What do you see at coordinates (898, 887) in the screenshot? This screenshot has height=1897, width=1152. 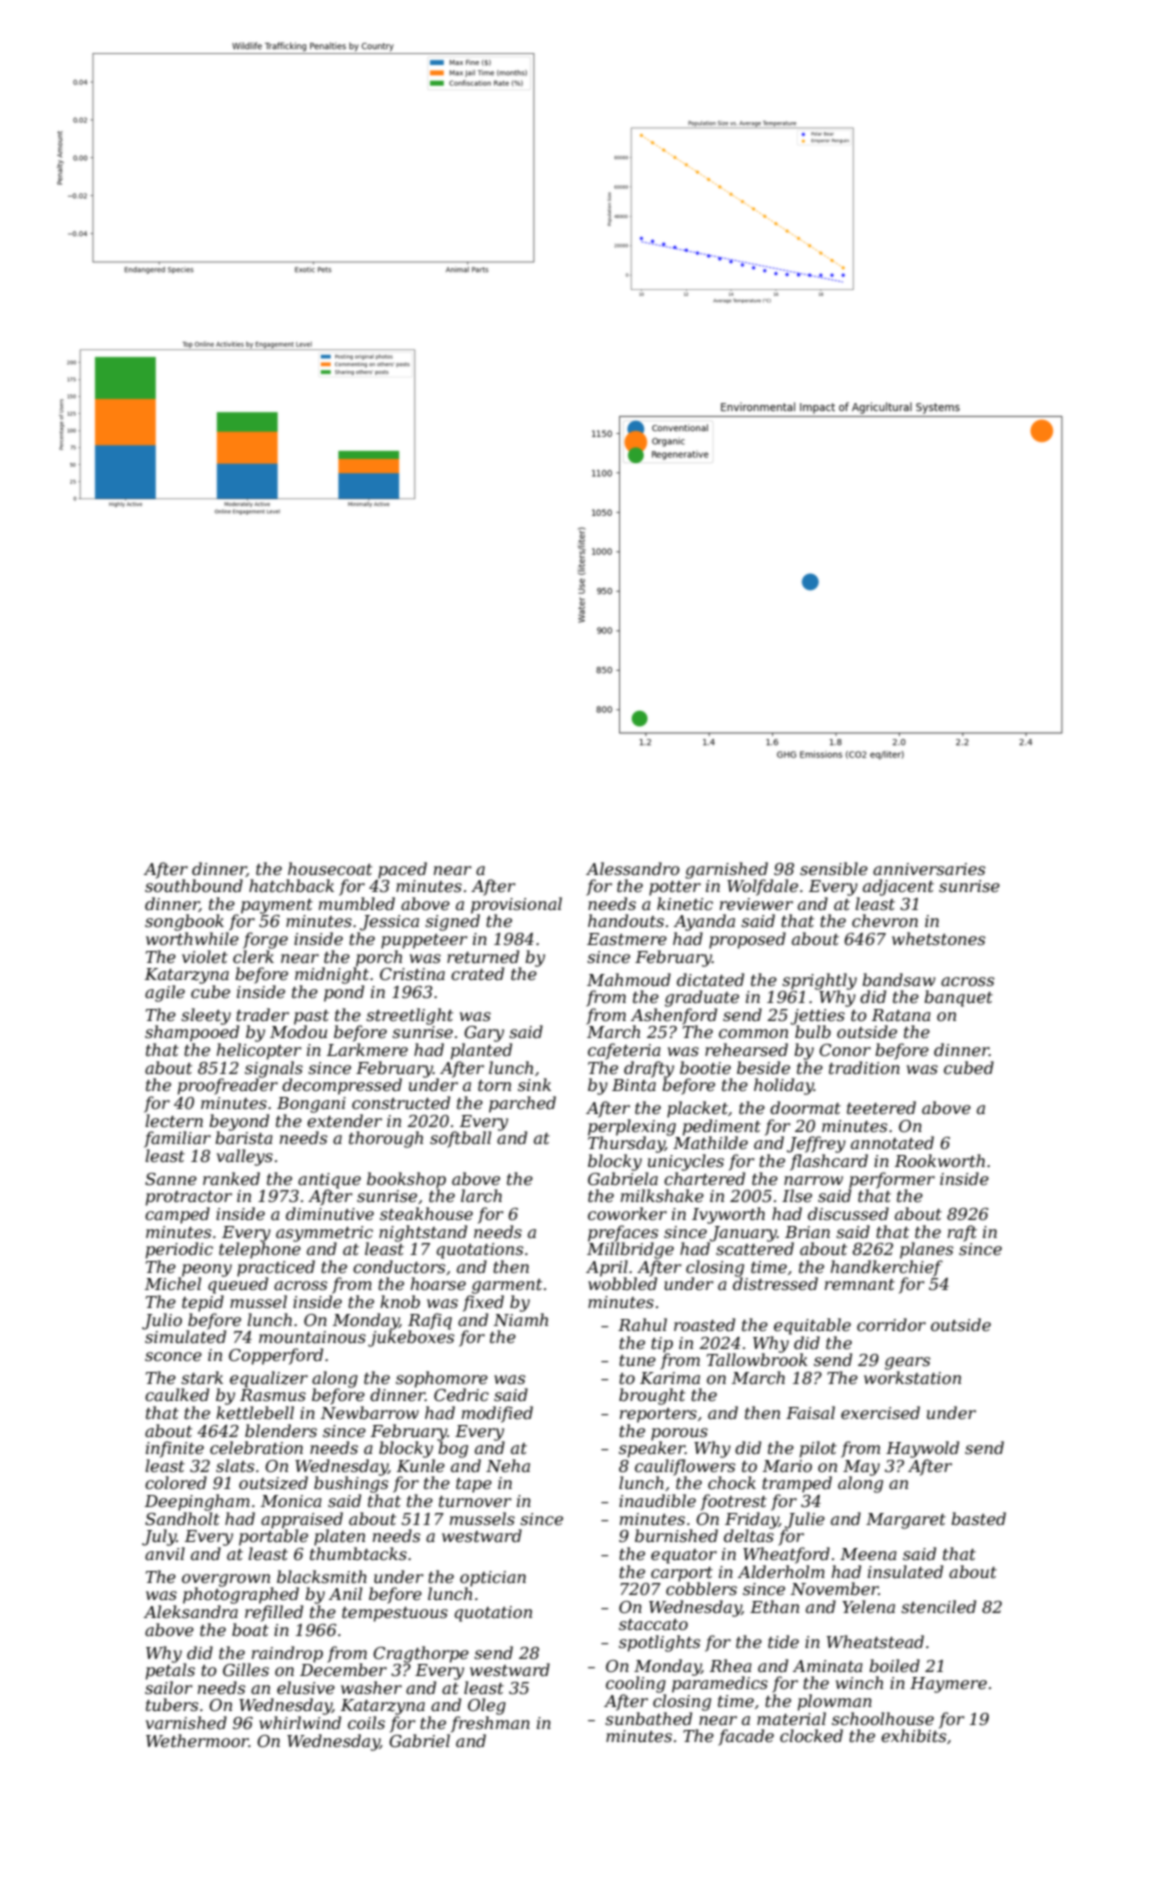 I see `adjacent` at bounding box center [898, 887].
